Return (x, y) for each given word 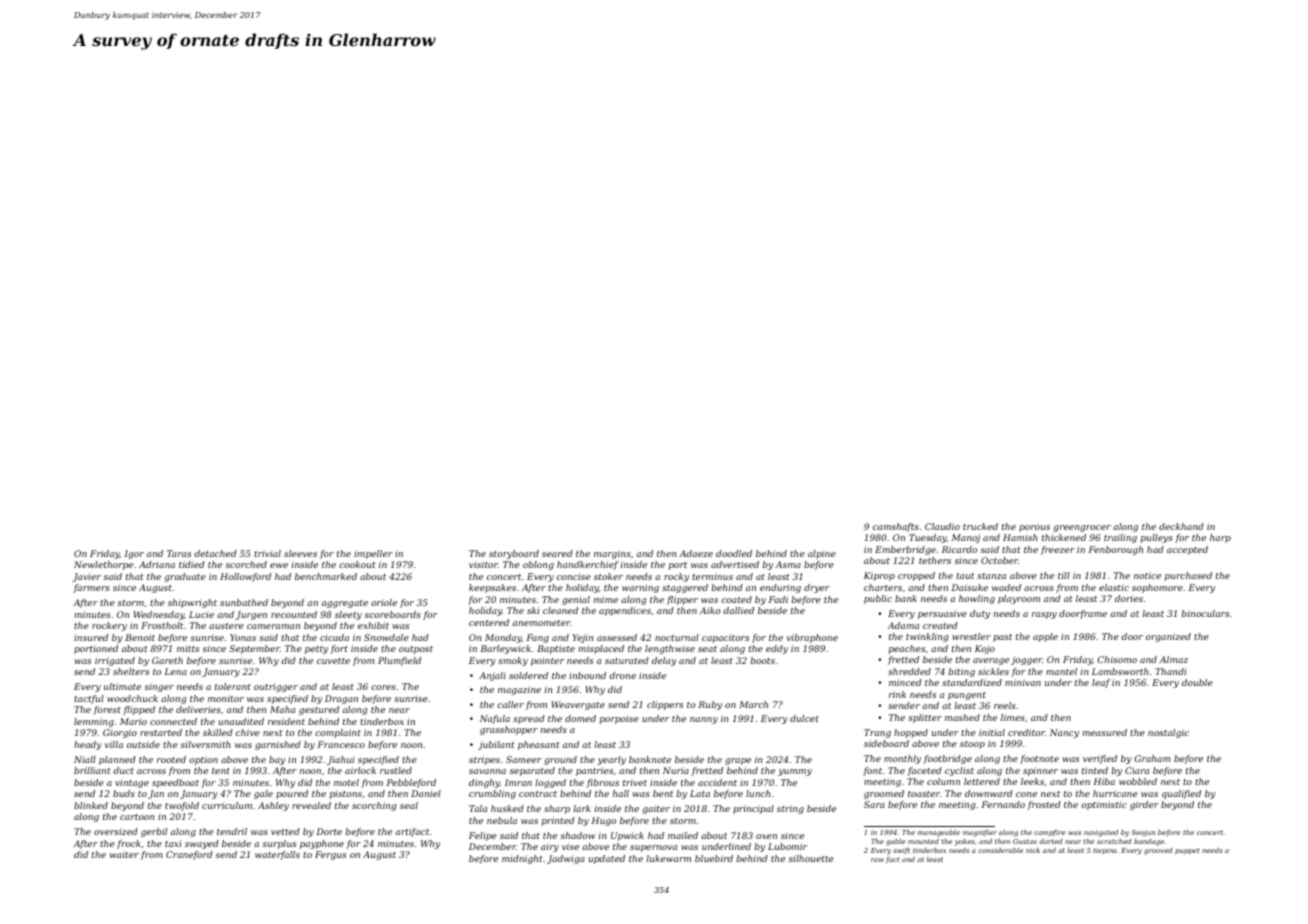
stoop (972, 745)
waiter (124, 854)
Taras (179, 553)
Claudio (942, 526)
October (999, 560)
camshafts (896, 527)
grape (738, 761)
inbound (587, 675)
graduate (185, 577)
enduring (780, 588)
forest (107, 710)
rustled (396, 770)
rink (897, 694)
